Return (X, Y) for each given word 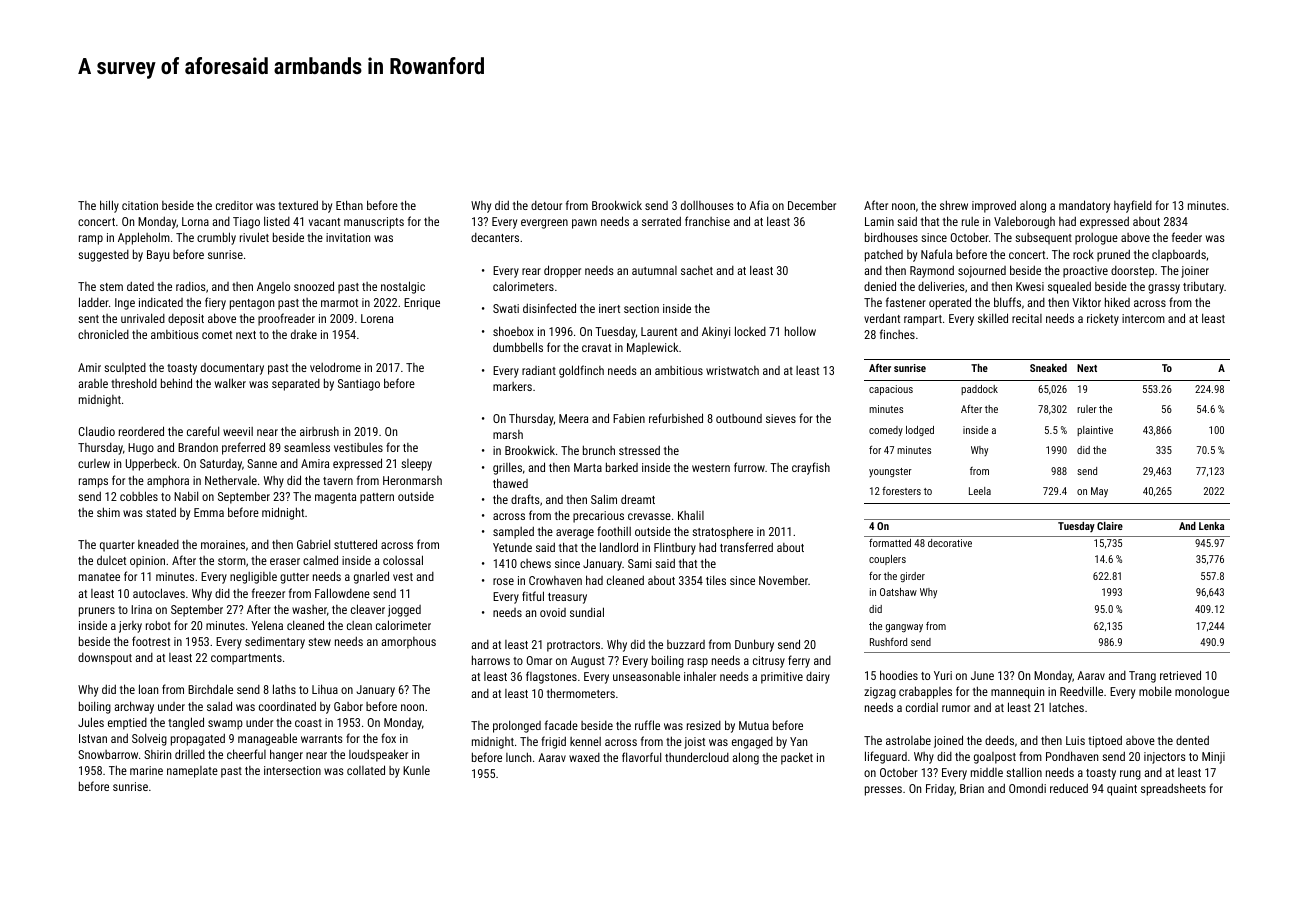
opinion (147, 562)
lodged (920, 431)
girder (912, 577)
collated (366, 770)
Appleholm (144, 238)
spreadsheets (1173, 789)
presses (883, 791)
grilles (507, 468)
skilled (993, 318)
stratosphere (722, 532)
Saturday (221, 465)
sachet (697, 270)
